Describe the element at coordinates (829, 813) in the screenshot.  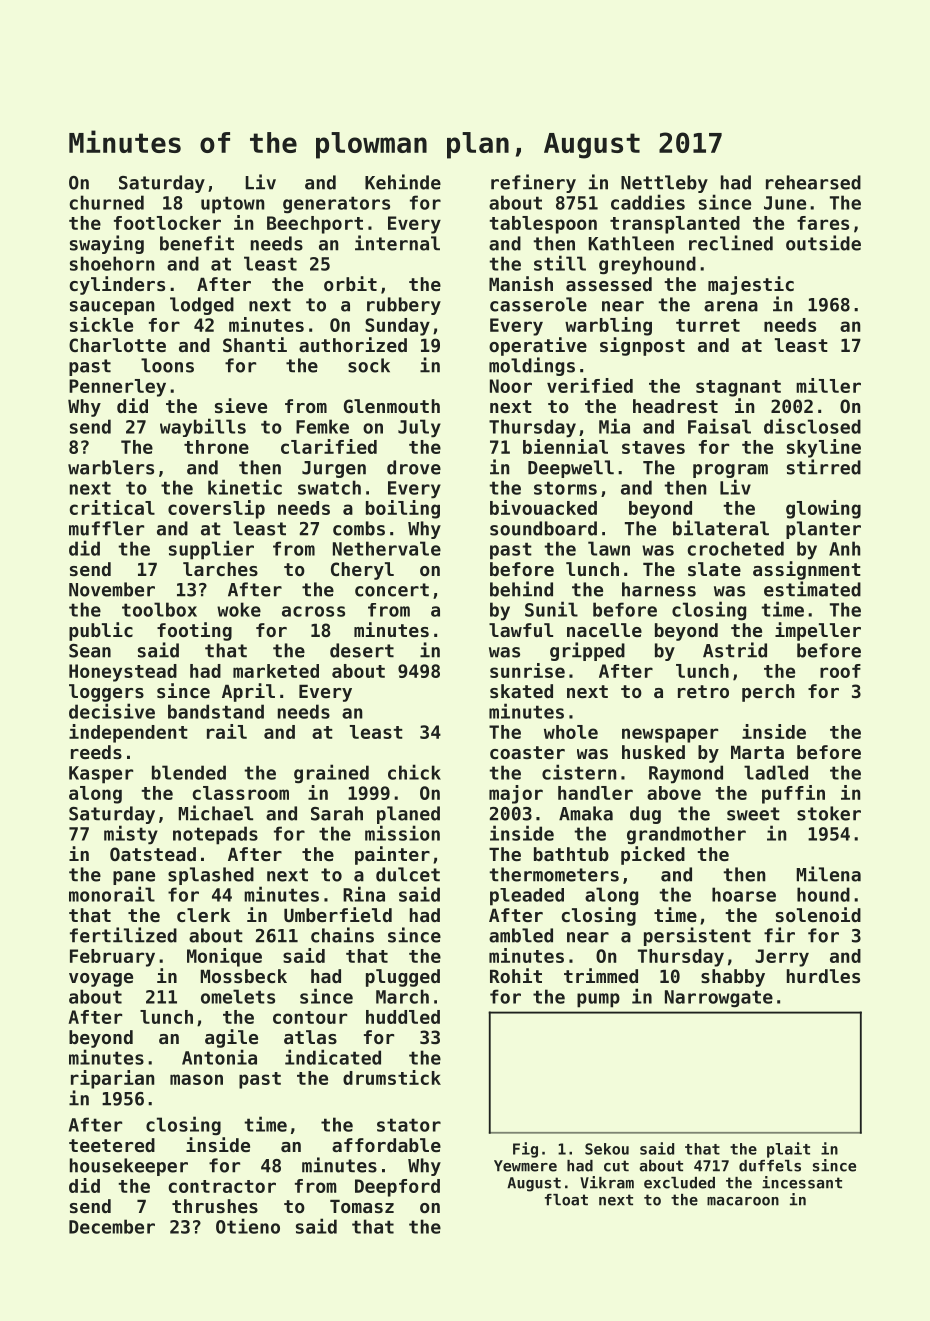
I see `stoker` at that location.
